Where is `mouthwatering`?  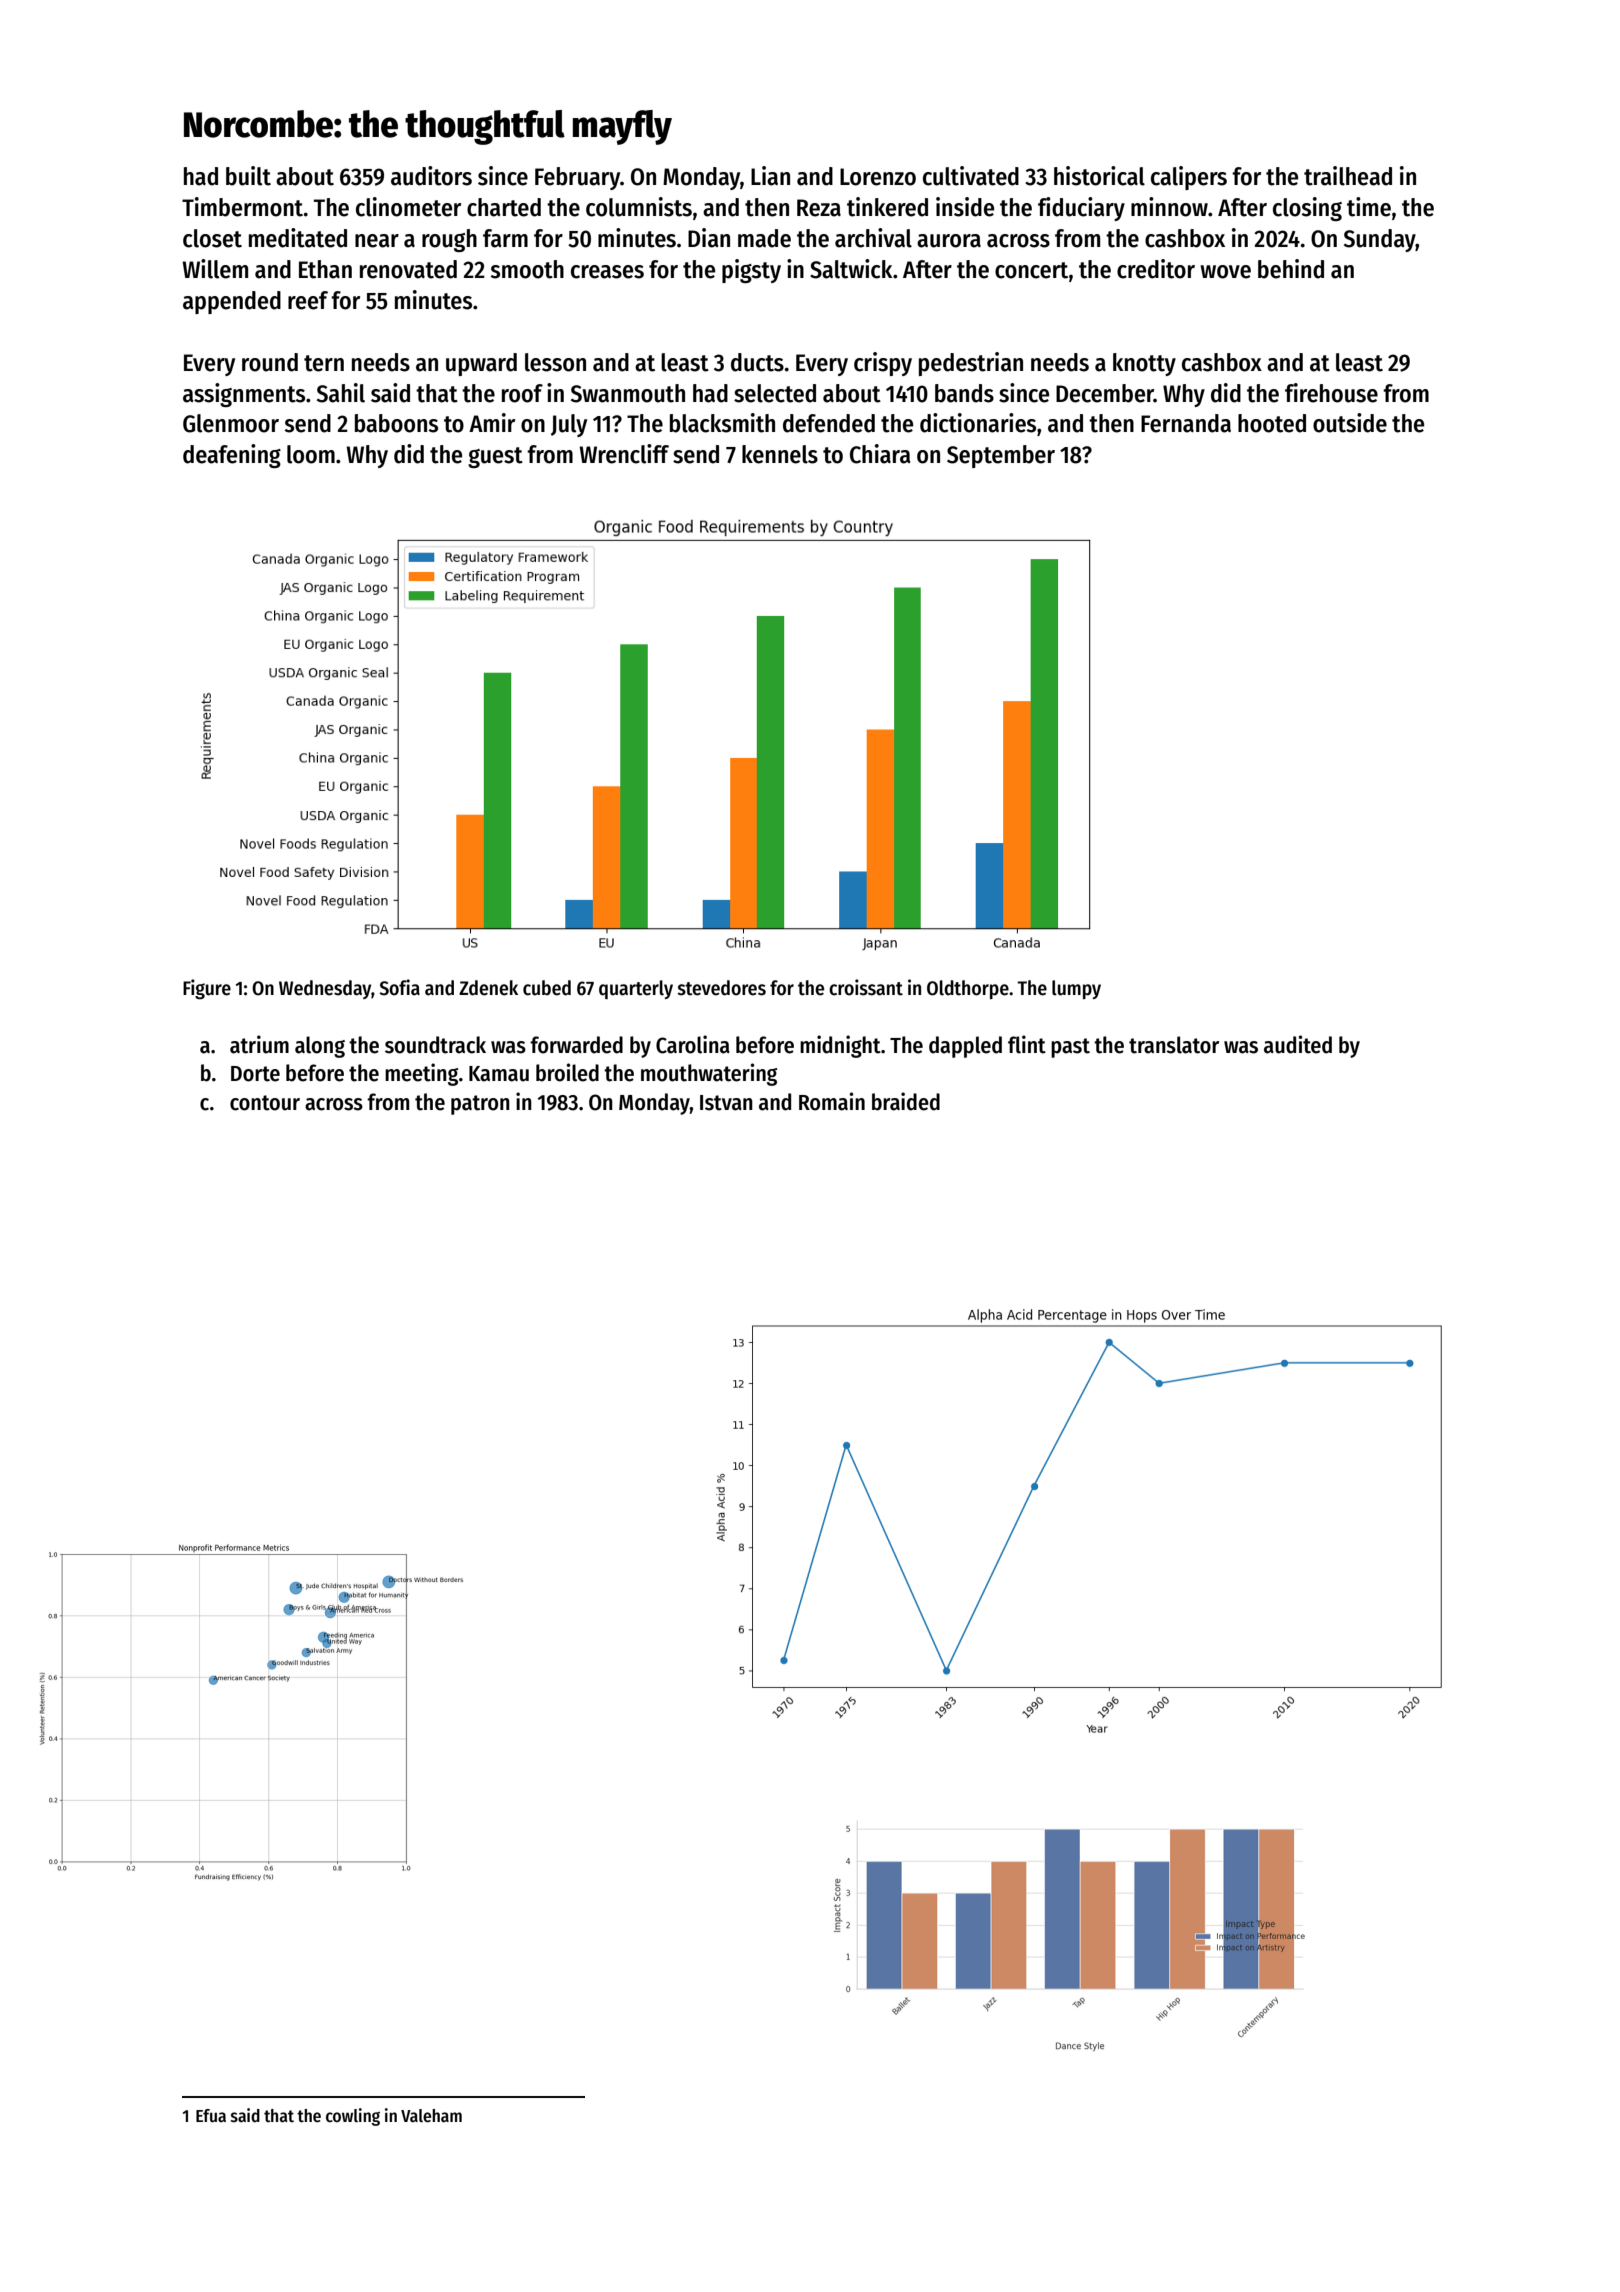 mouthwatering is located at coordinates (709, 1074).
